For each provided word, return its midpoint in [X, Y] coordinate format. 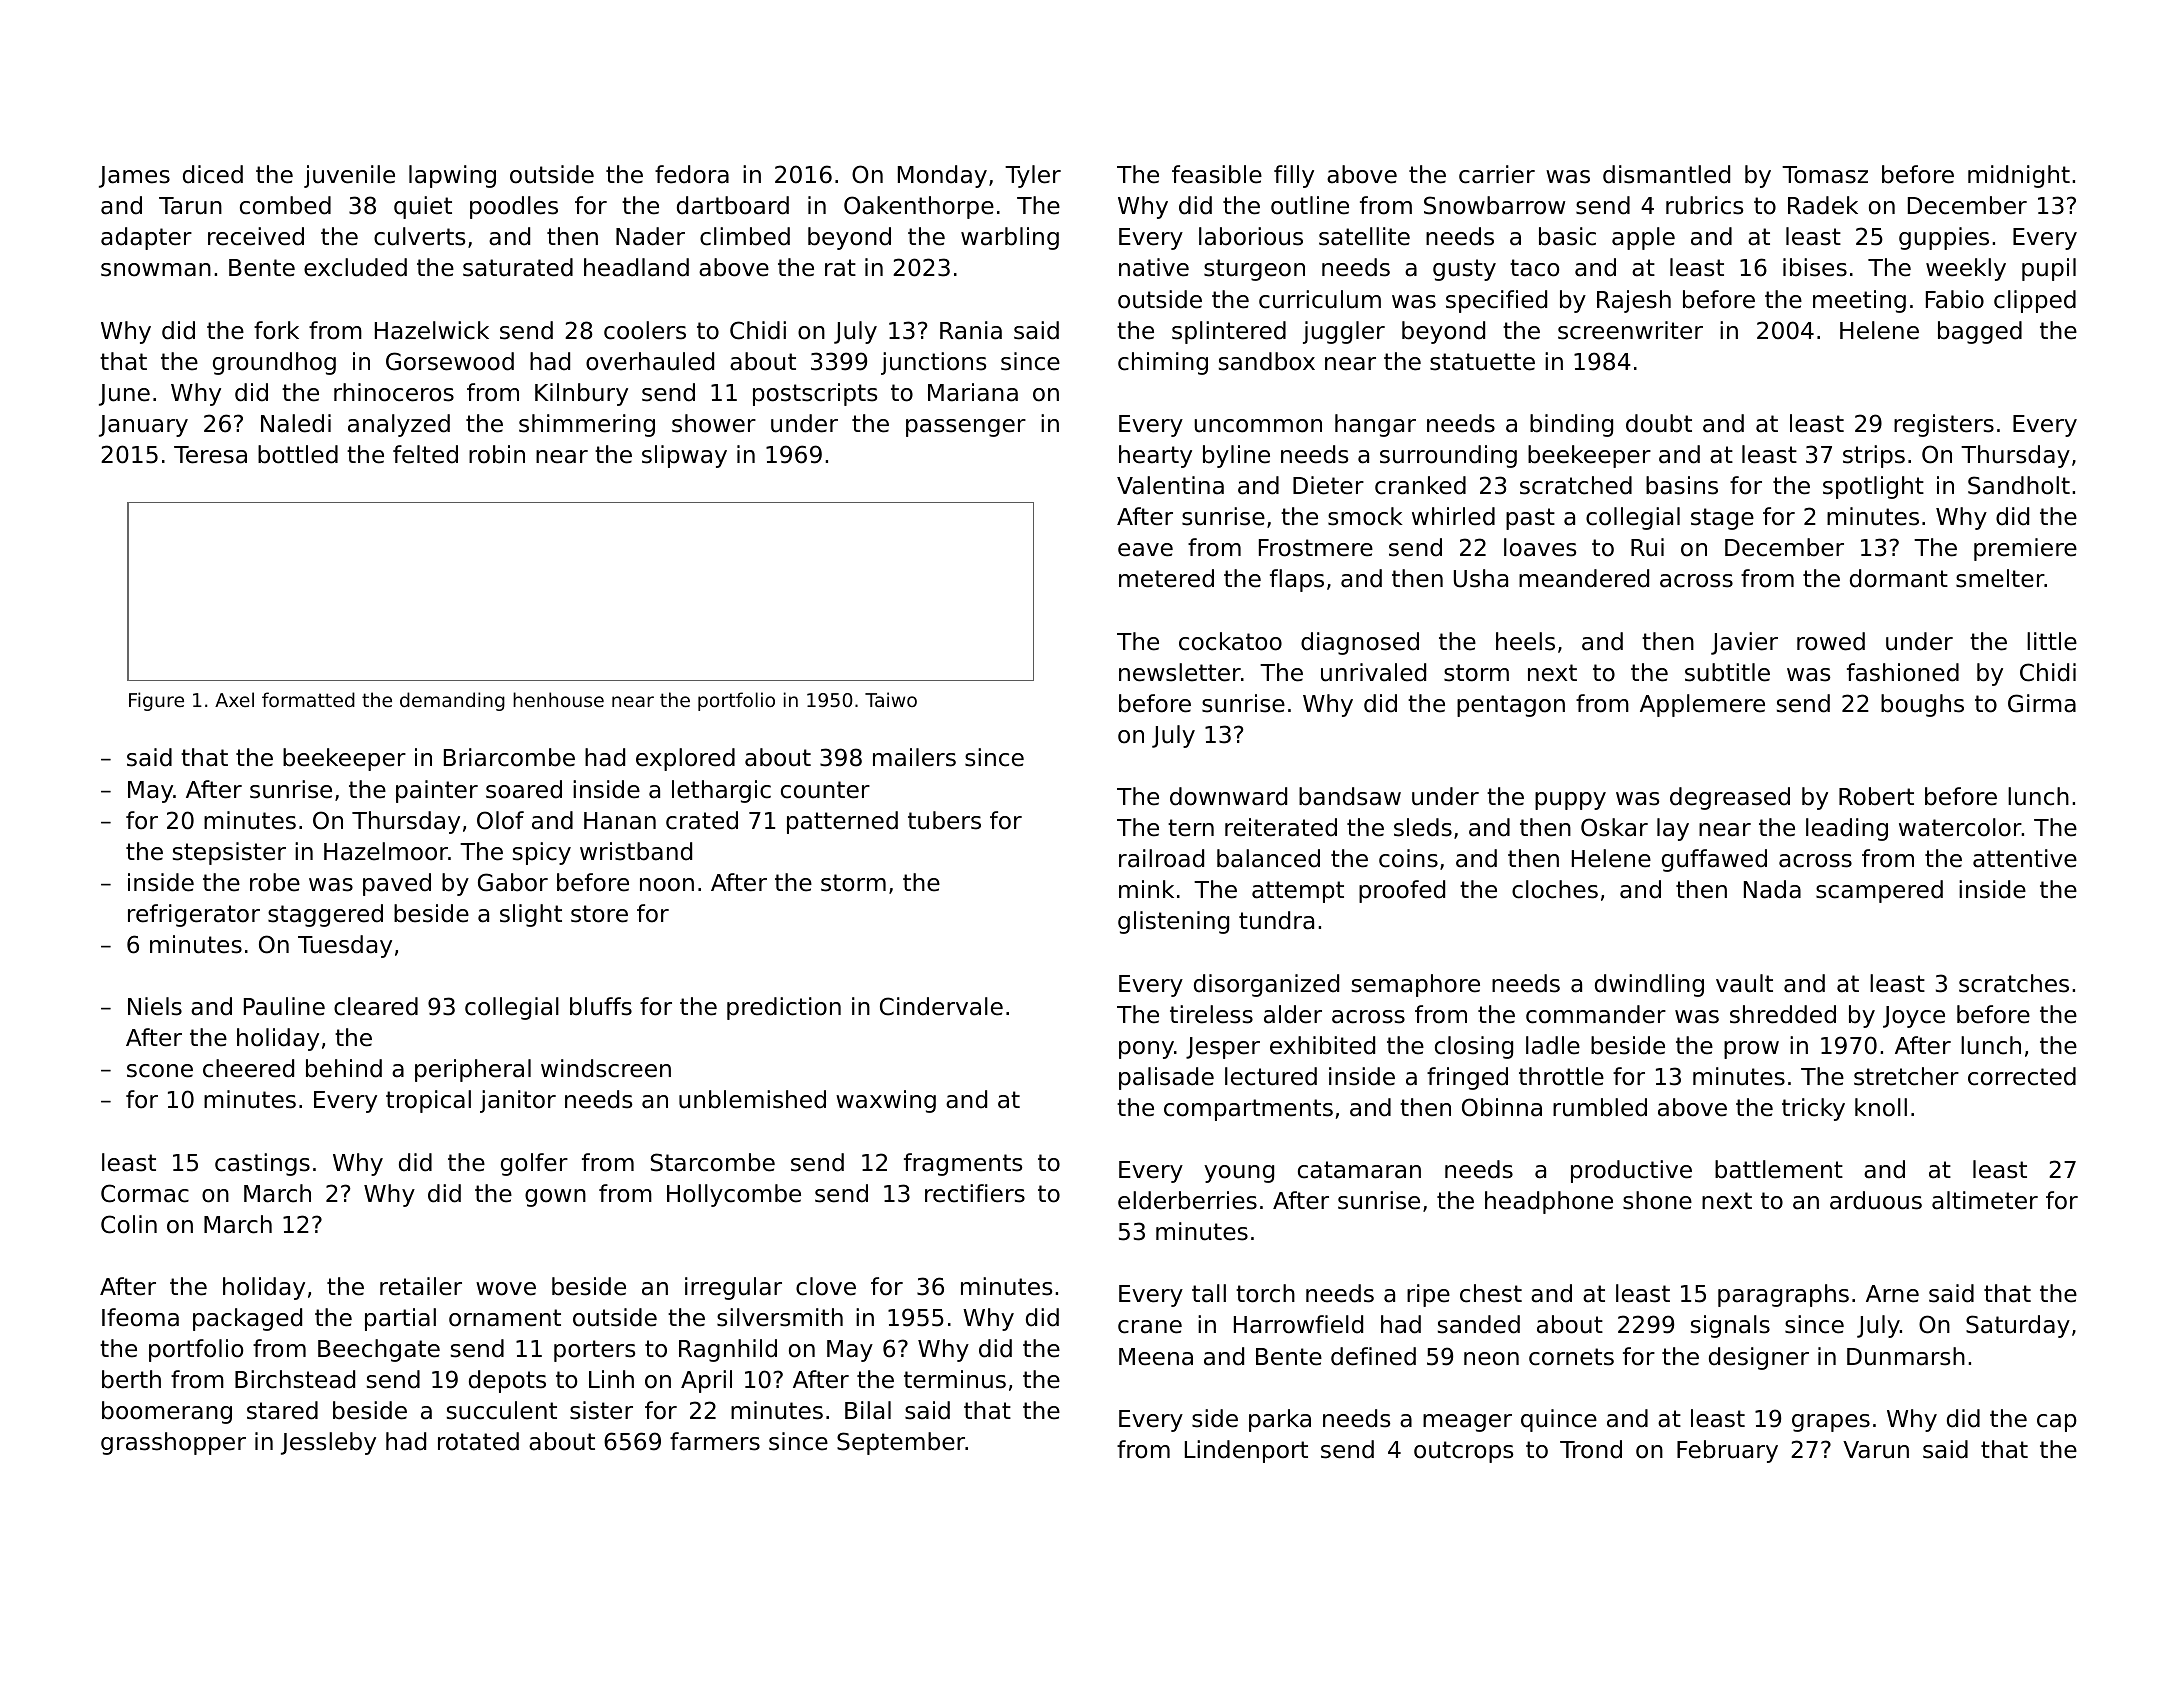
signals [1730, 1326]
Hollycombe [734, 1195]
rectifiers [975, 1193]
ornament [505, 1318]
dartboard [733, 205]
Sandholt [2019, 485]
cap [2057, 1423]
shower [714, 423]
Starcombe [713, 1162]
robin [497, 454]
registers [1944, 425]
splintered [1229, 332]
